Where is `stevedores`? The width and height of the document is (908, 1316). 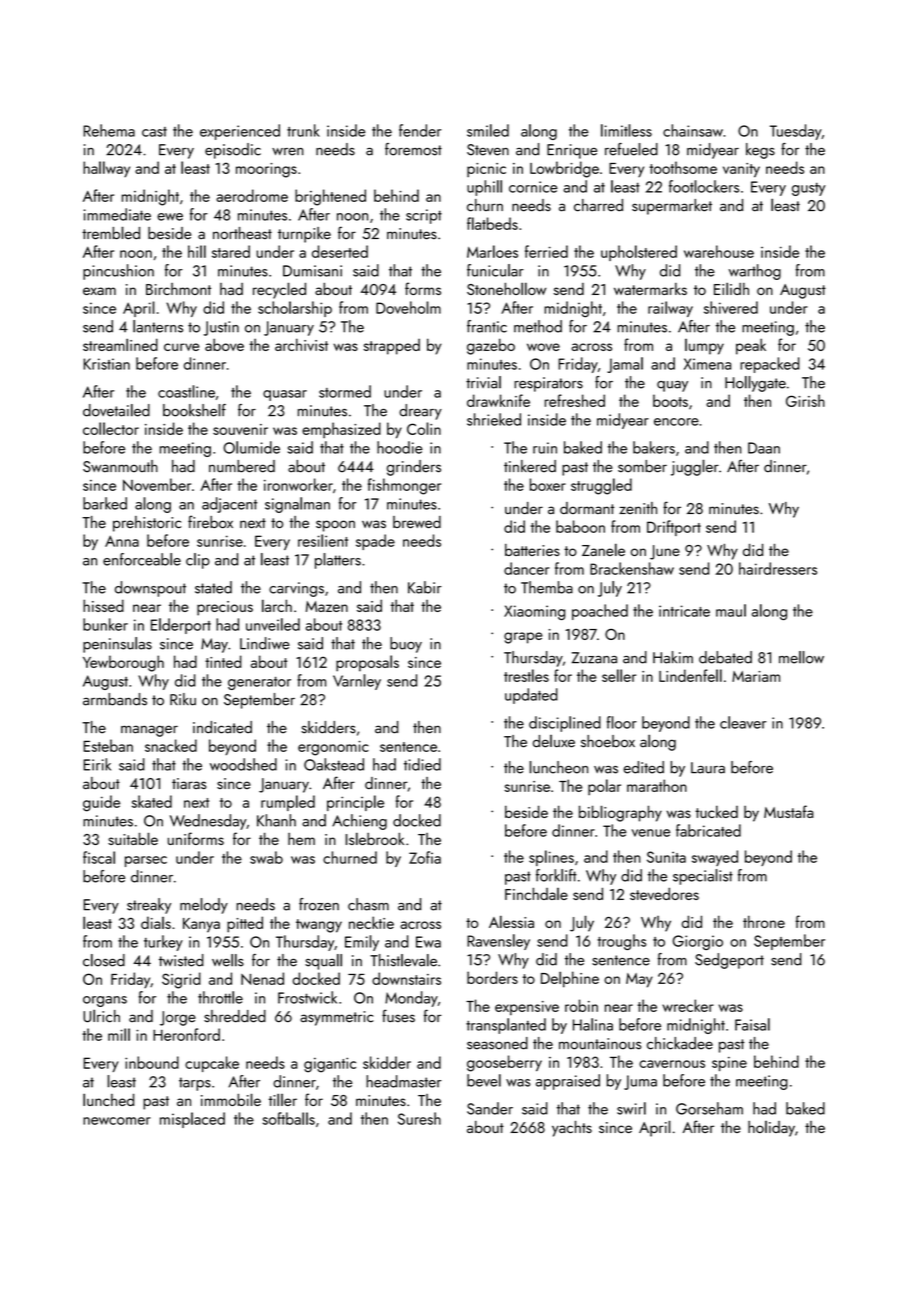
stevedores is located at coordinates (664, 894).
